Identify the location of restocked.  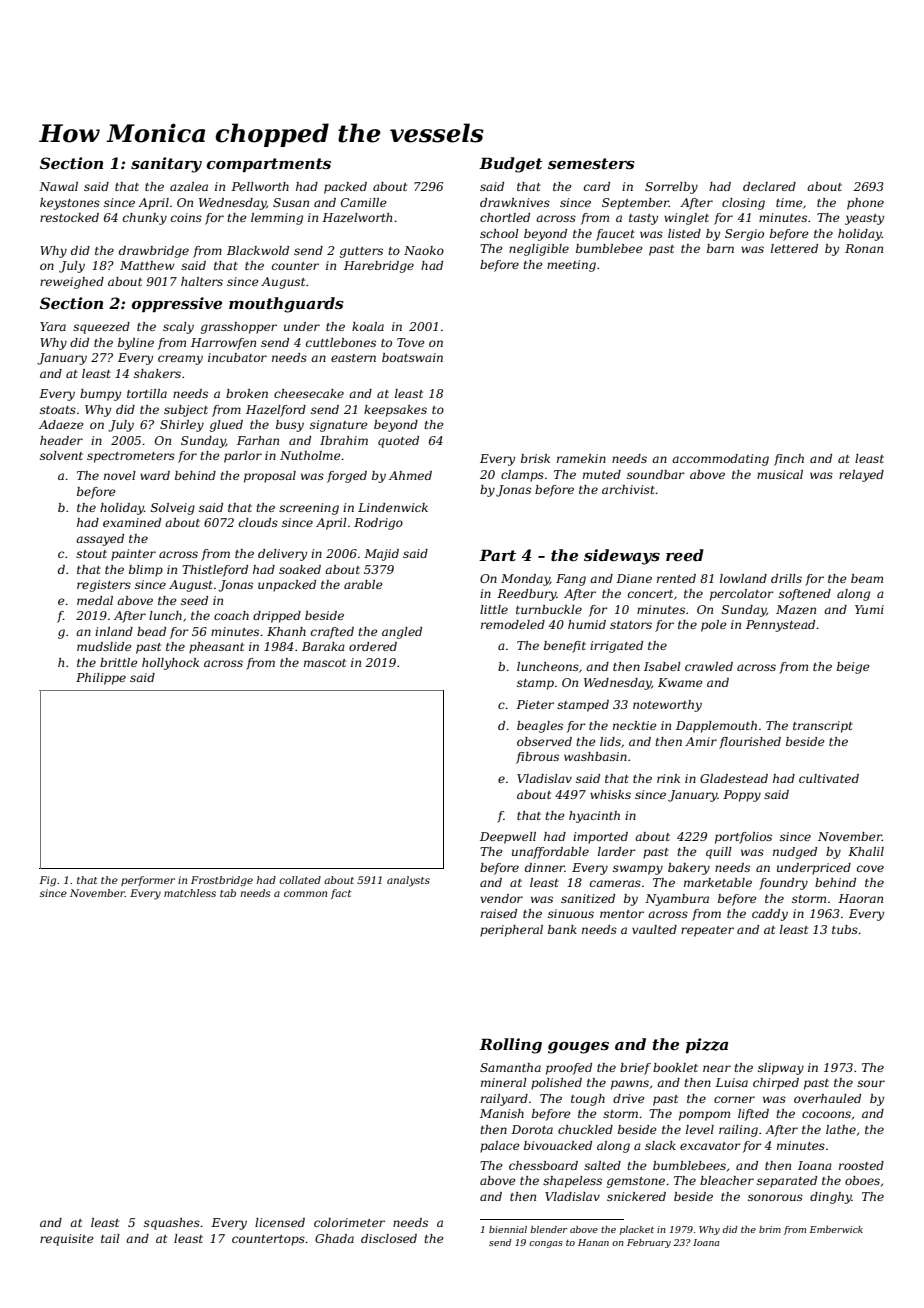
(69, 217).
